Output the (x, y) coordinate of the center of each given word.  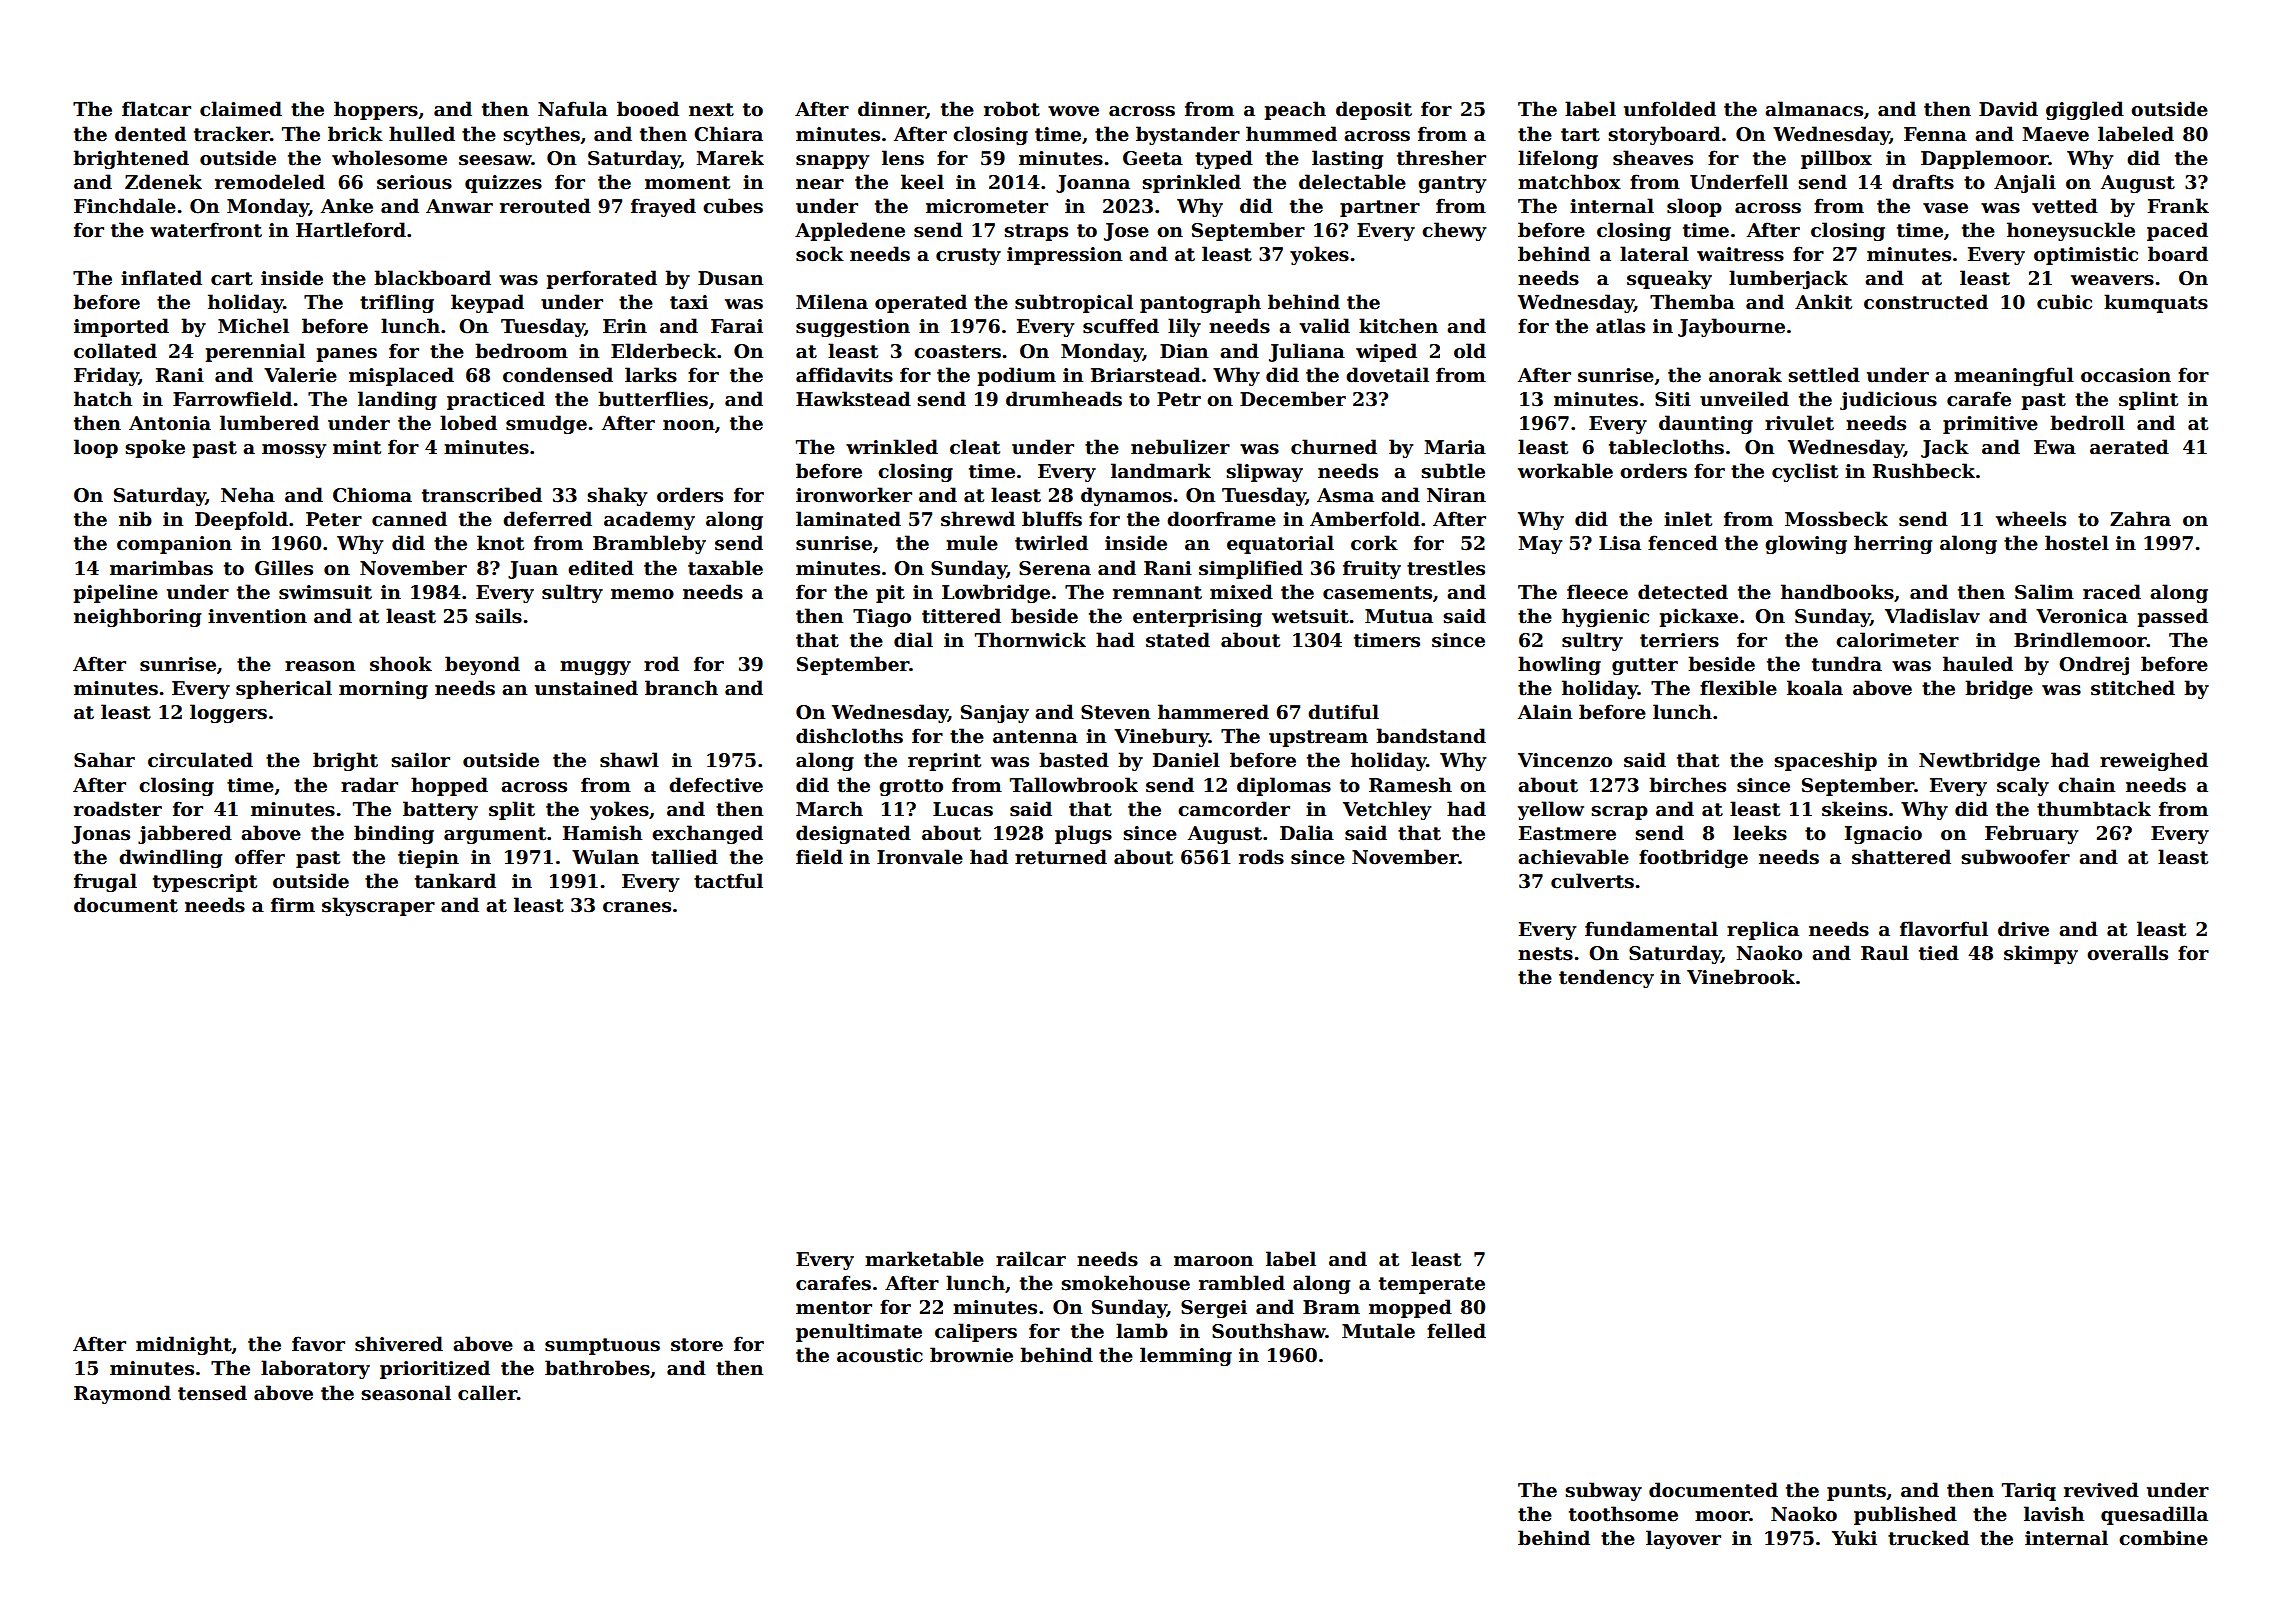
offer (260, 857)
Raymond (122, 1394)
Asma (1345, 495)
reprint (944, 762)
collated (115, 351)
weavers (2112, 280)
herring (1893, 544)
